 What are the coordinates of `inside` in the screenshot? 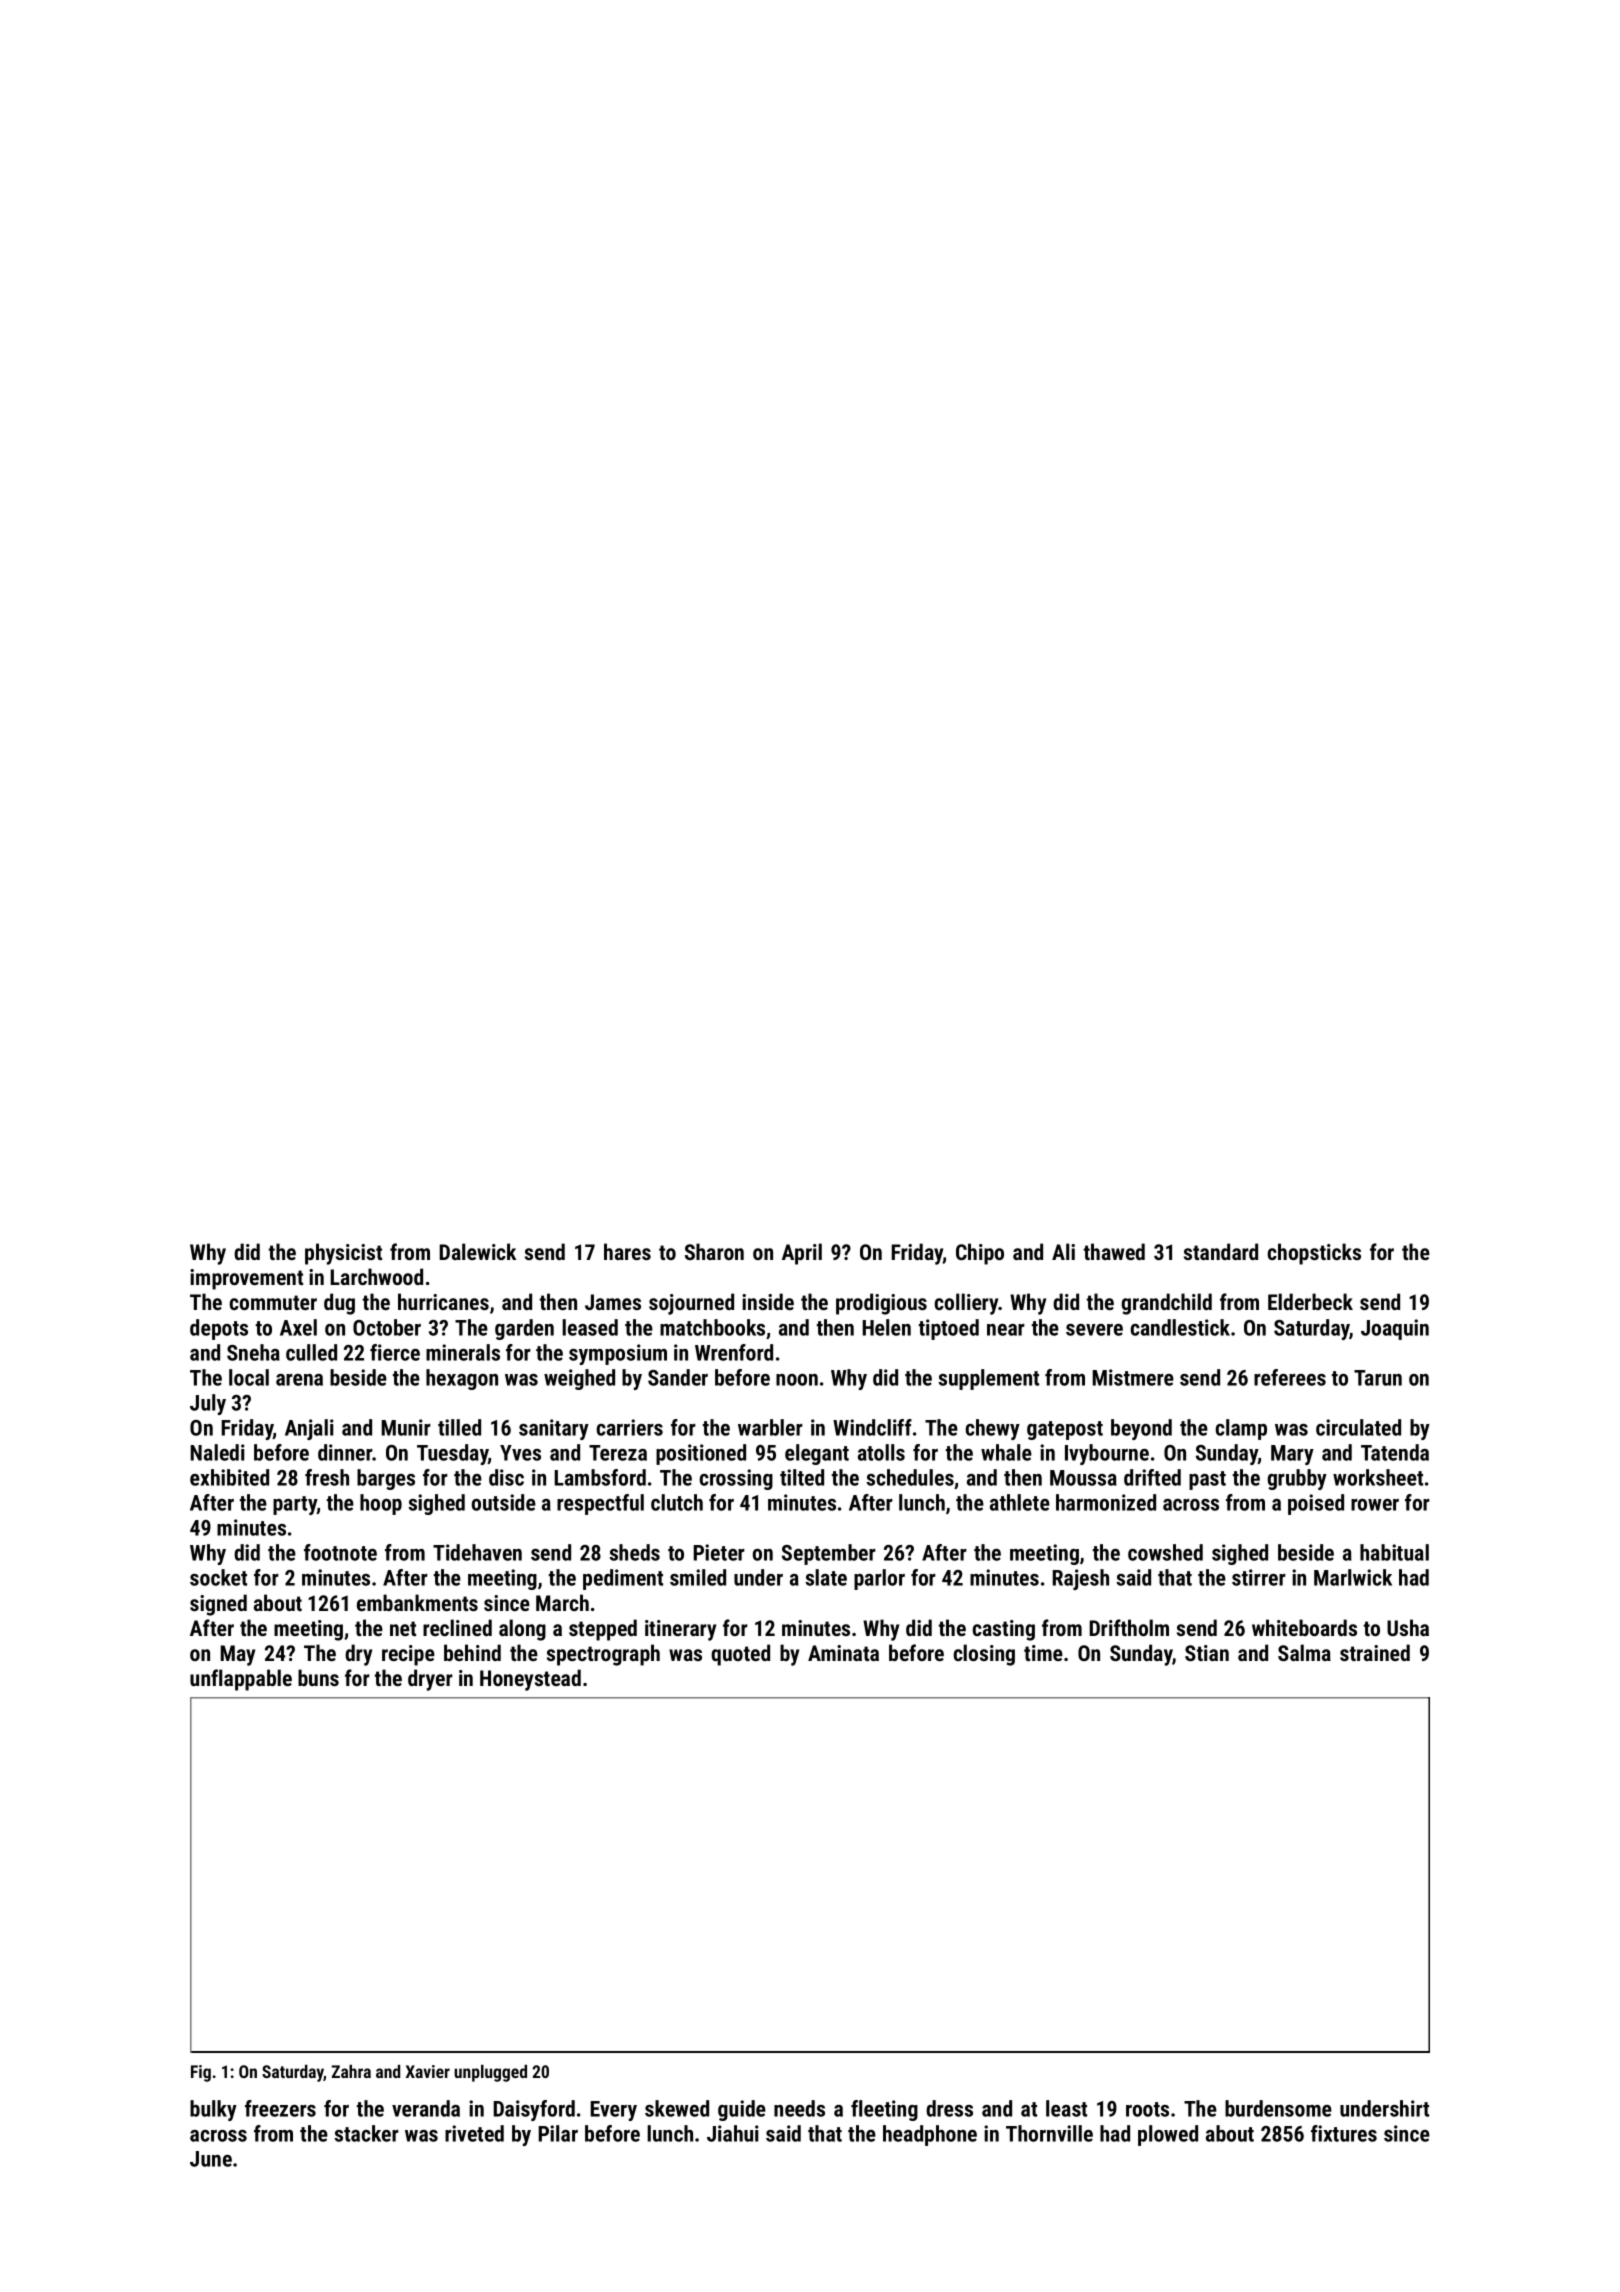 It's located at (768, 1301).
